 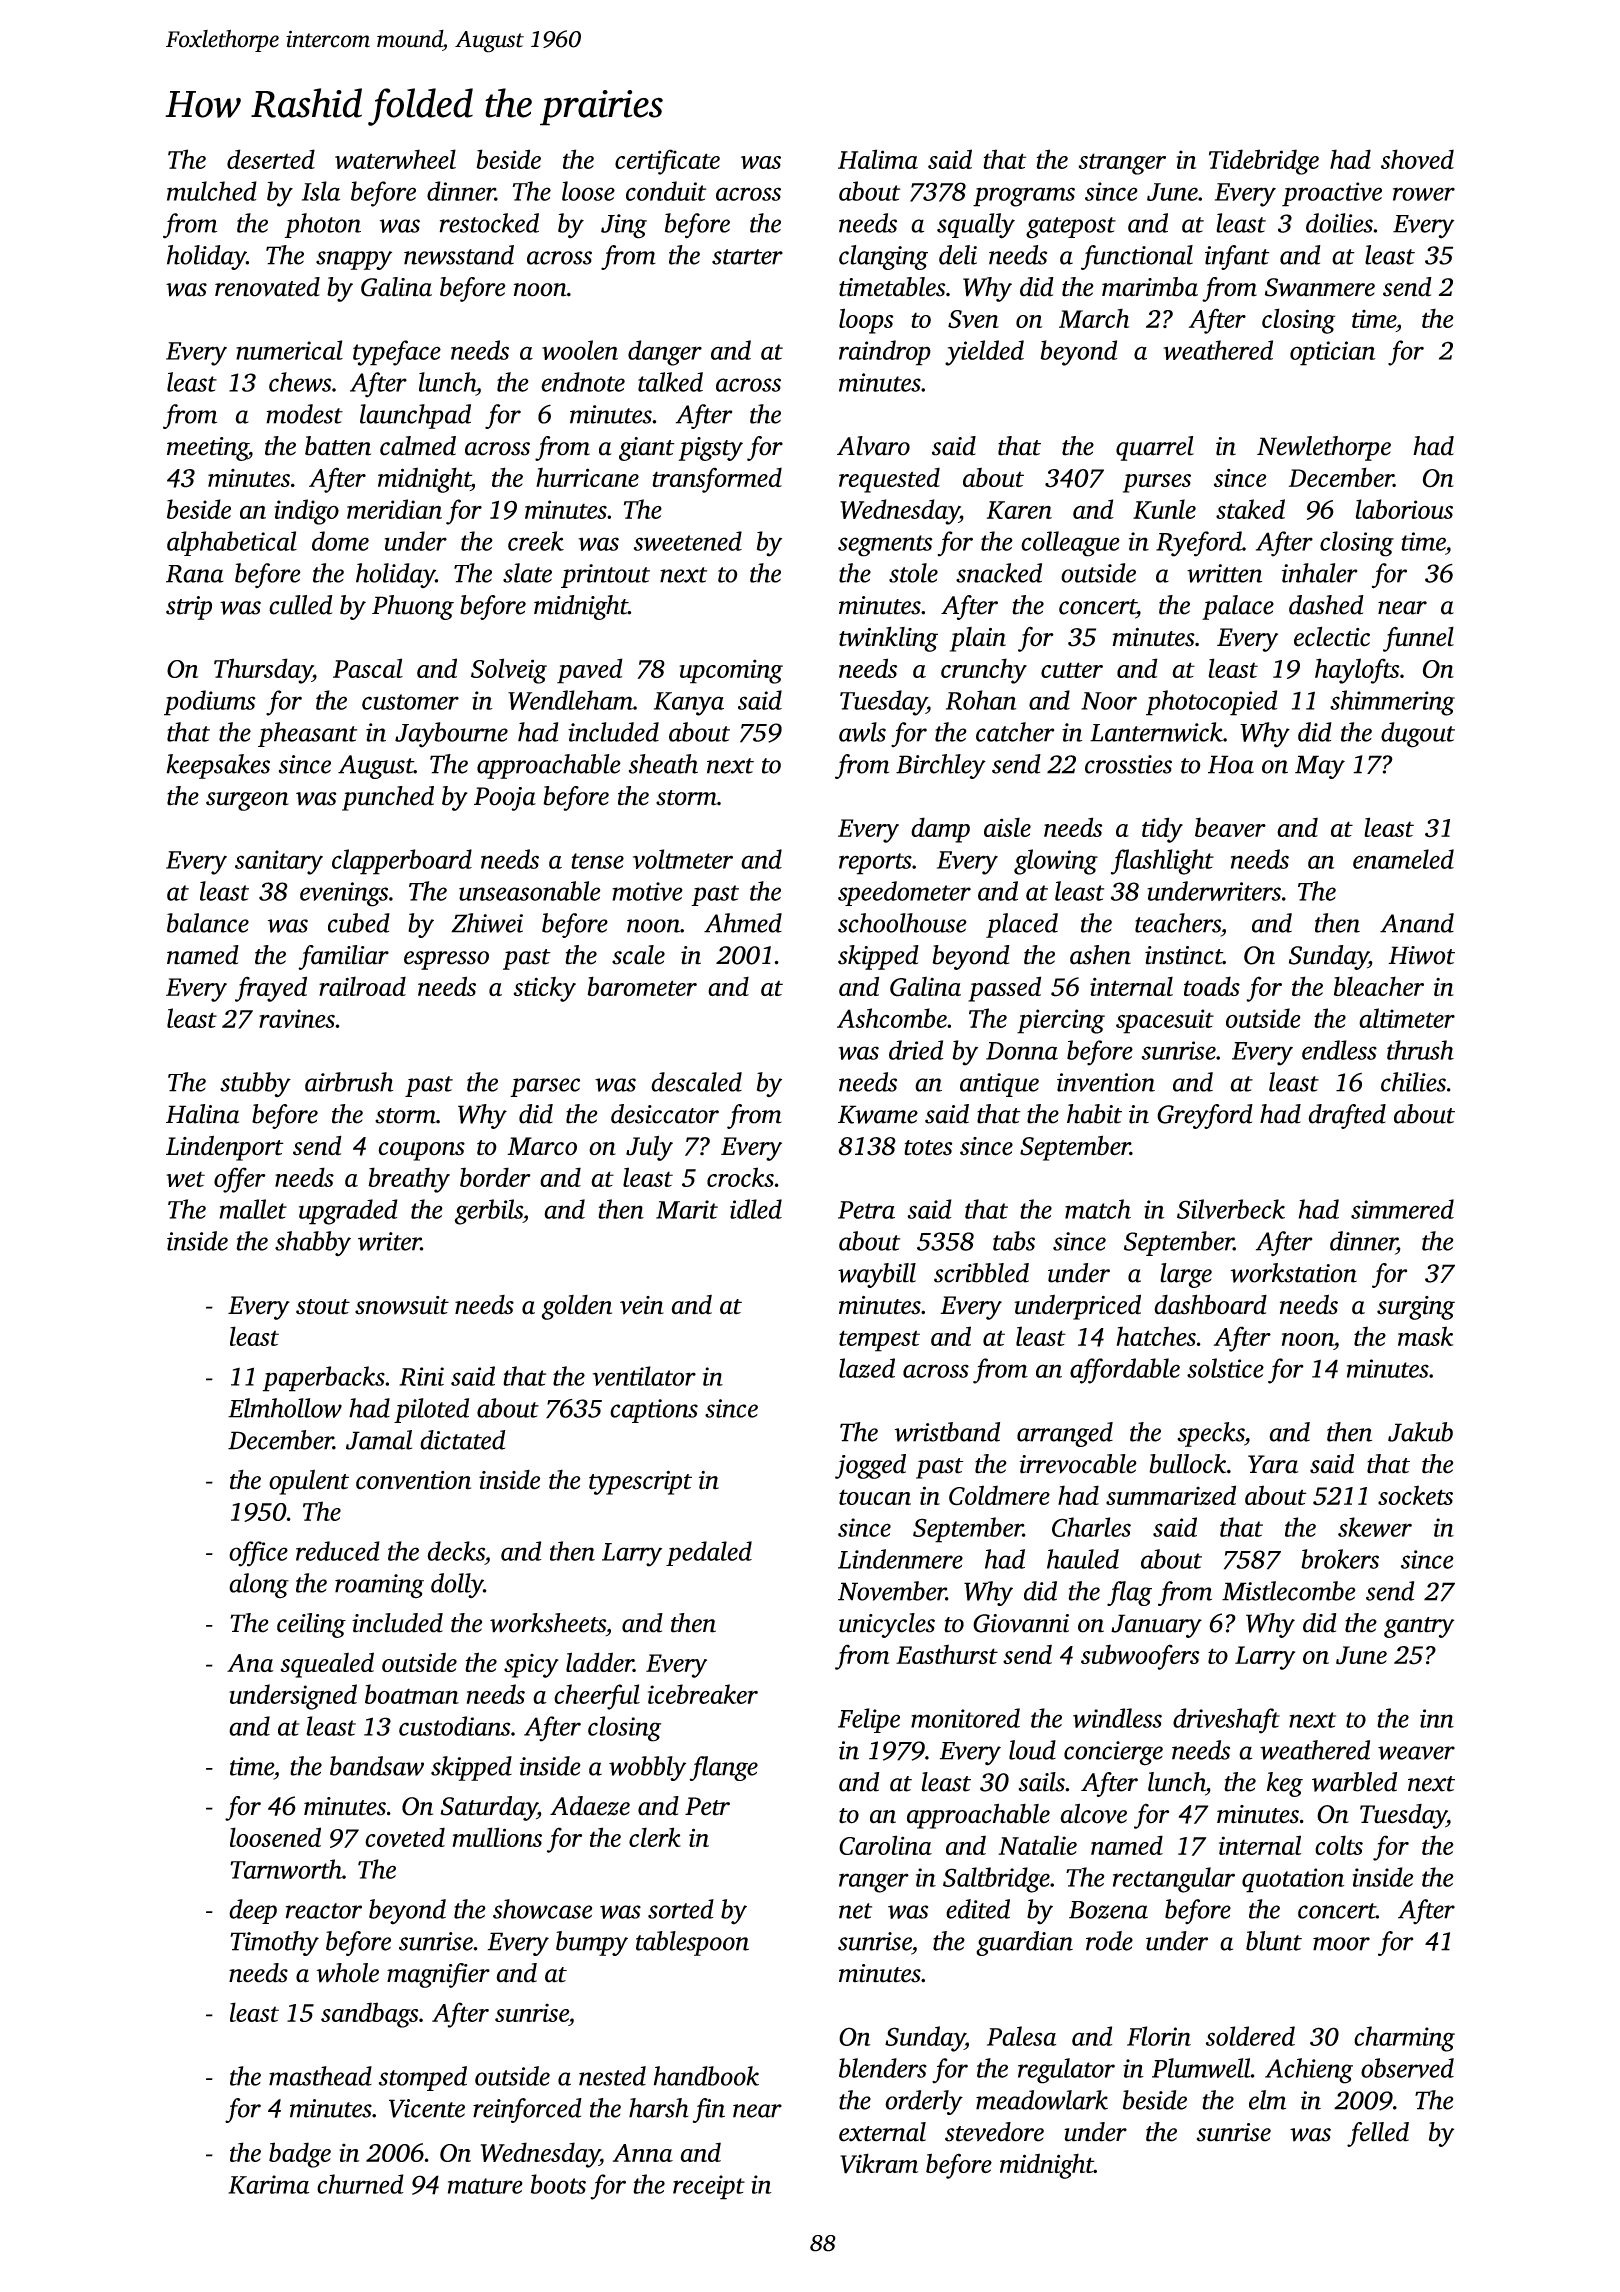 What do you see at coordinates (1226, 1721) in the screenshot?
I see `driveshaft` at bounding box center [1226, 1721].
